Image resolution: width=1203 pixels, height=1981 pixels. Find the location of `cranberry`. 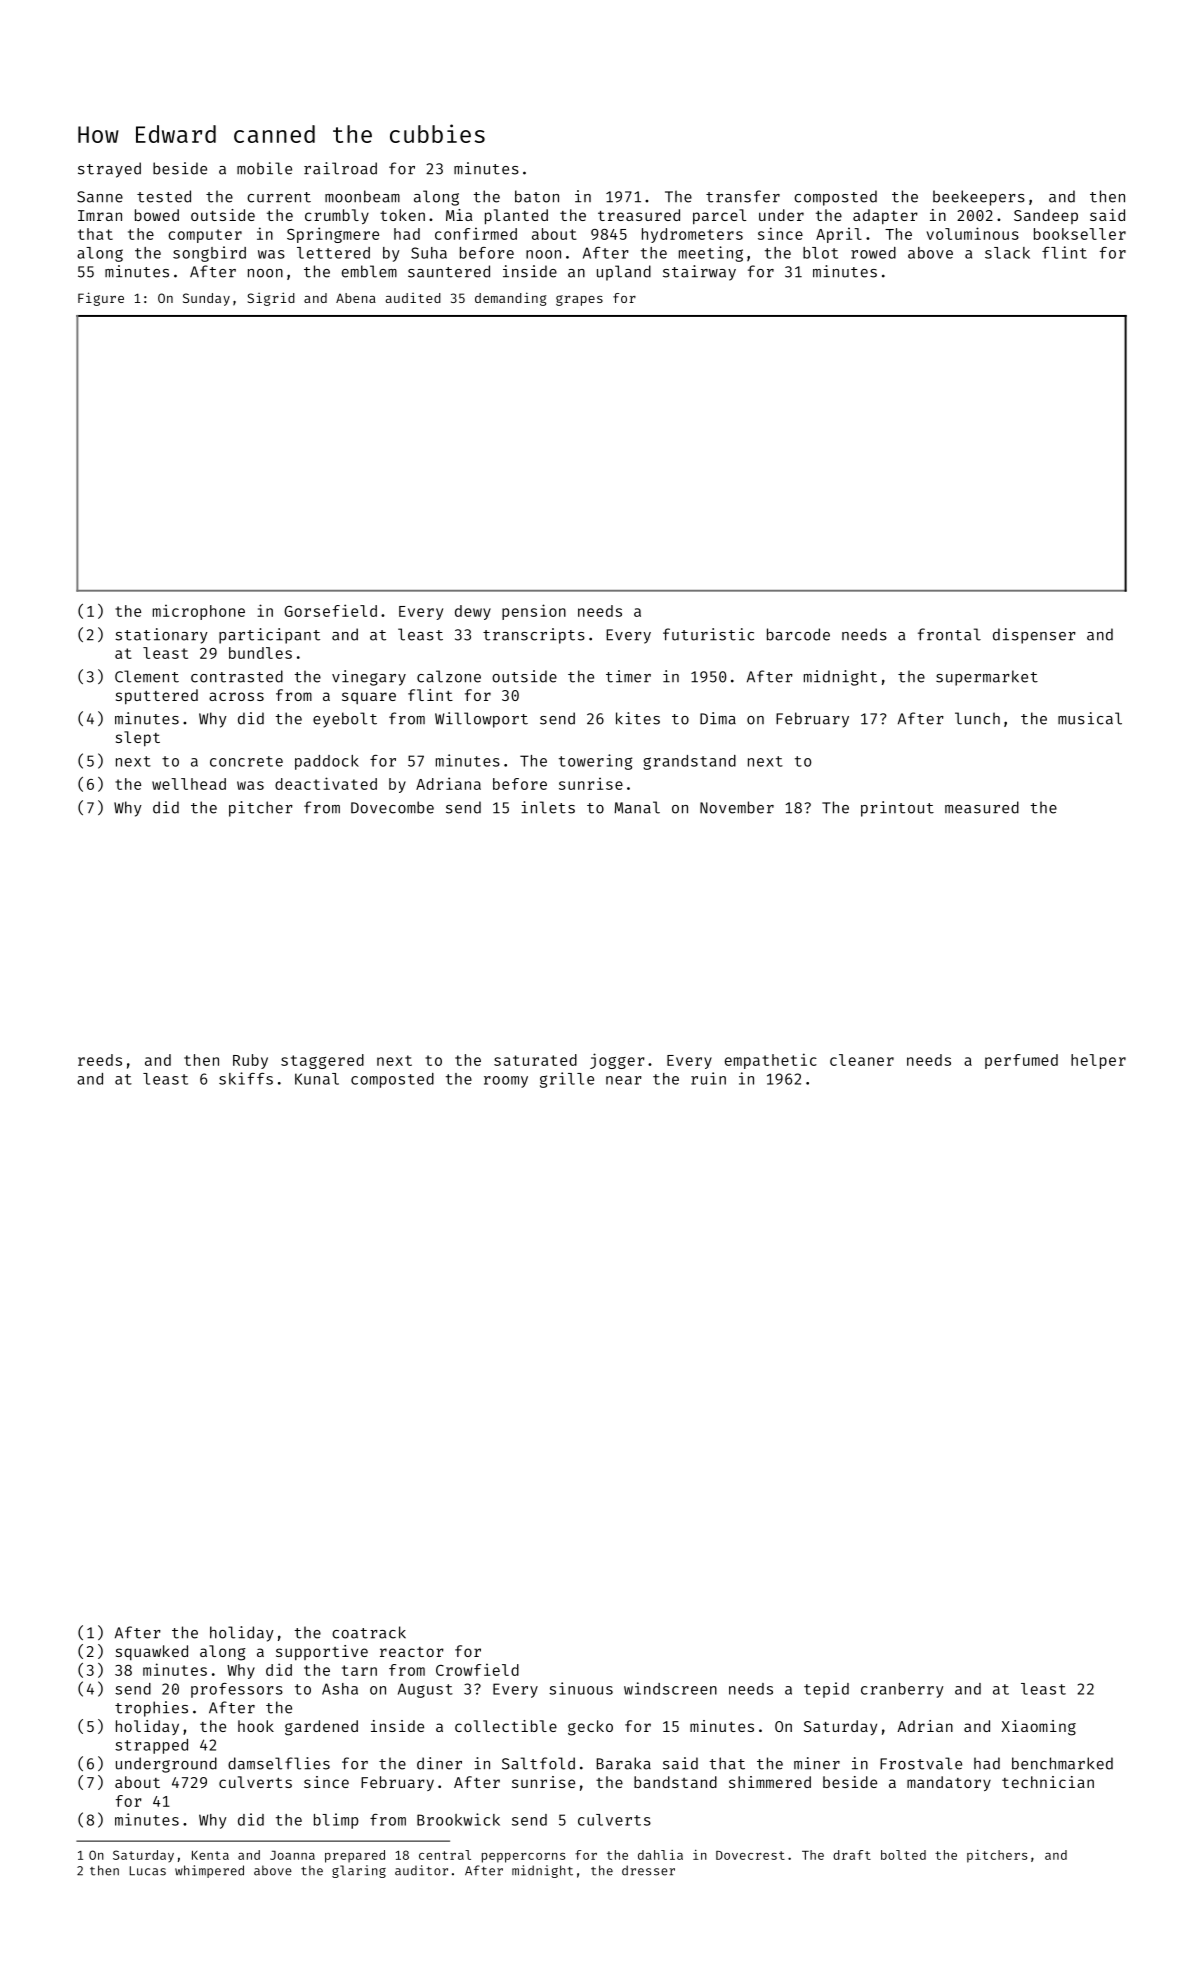

cranberry is located at coordinates (902, 1690).
